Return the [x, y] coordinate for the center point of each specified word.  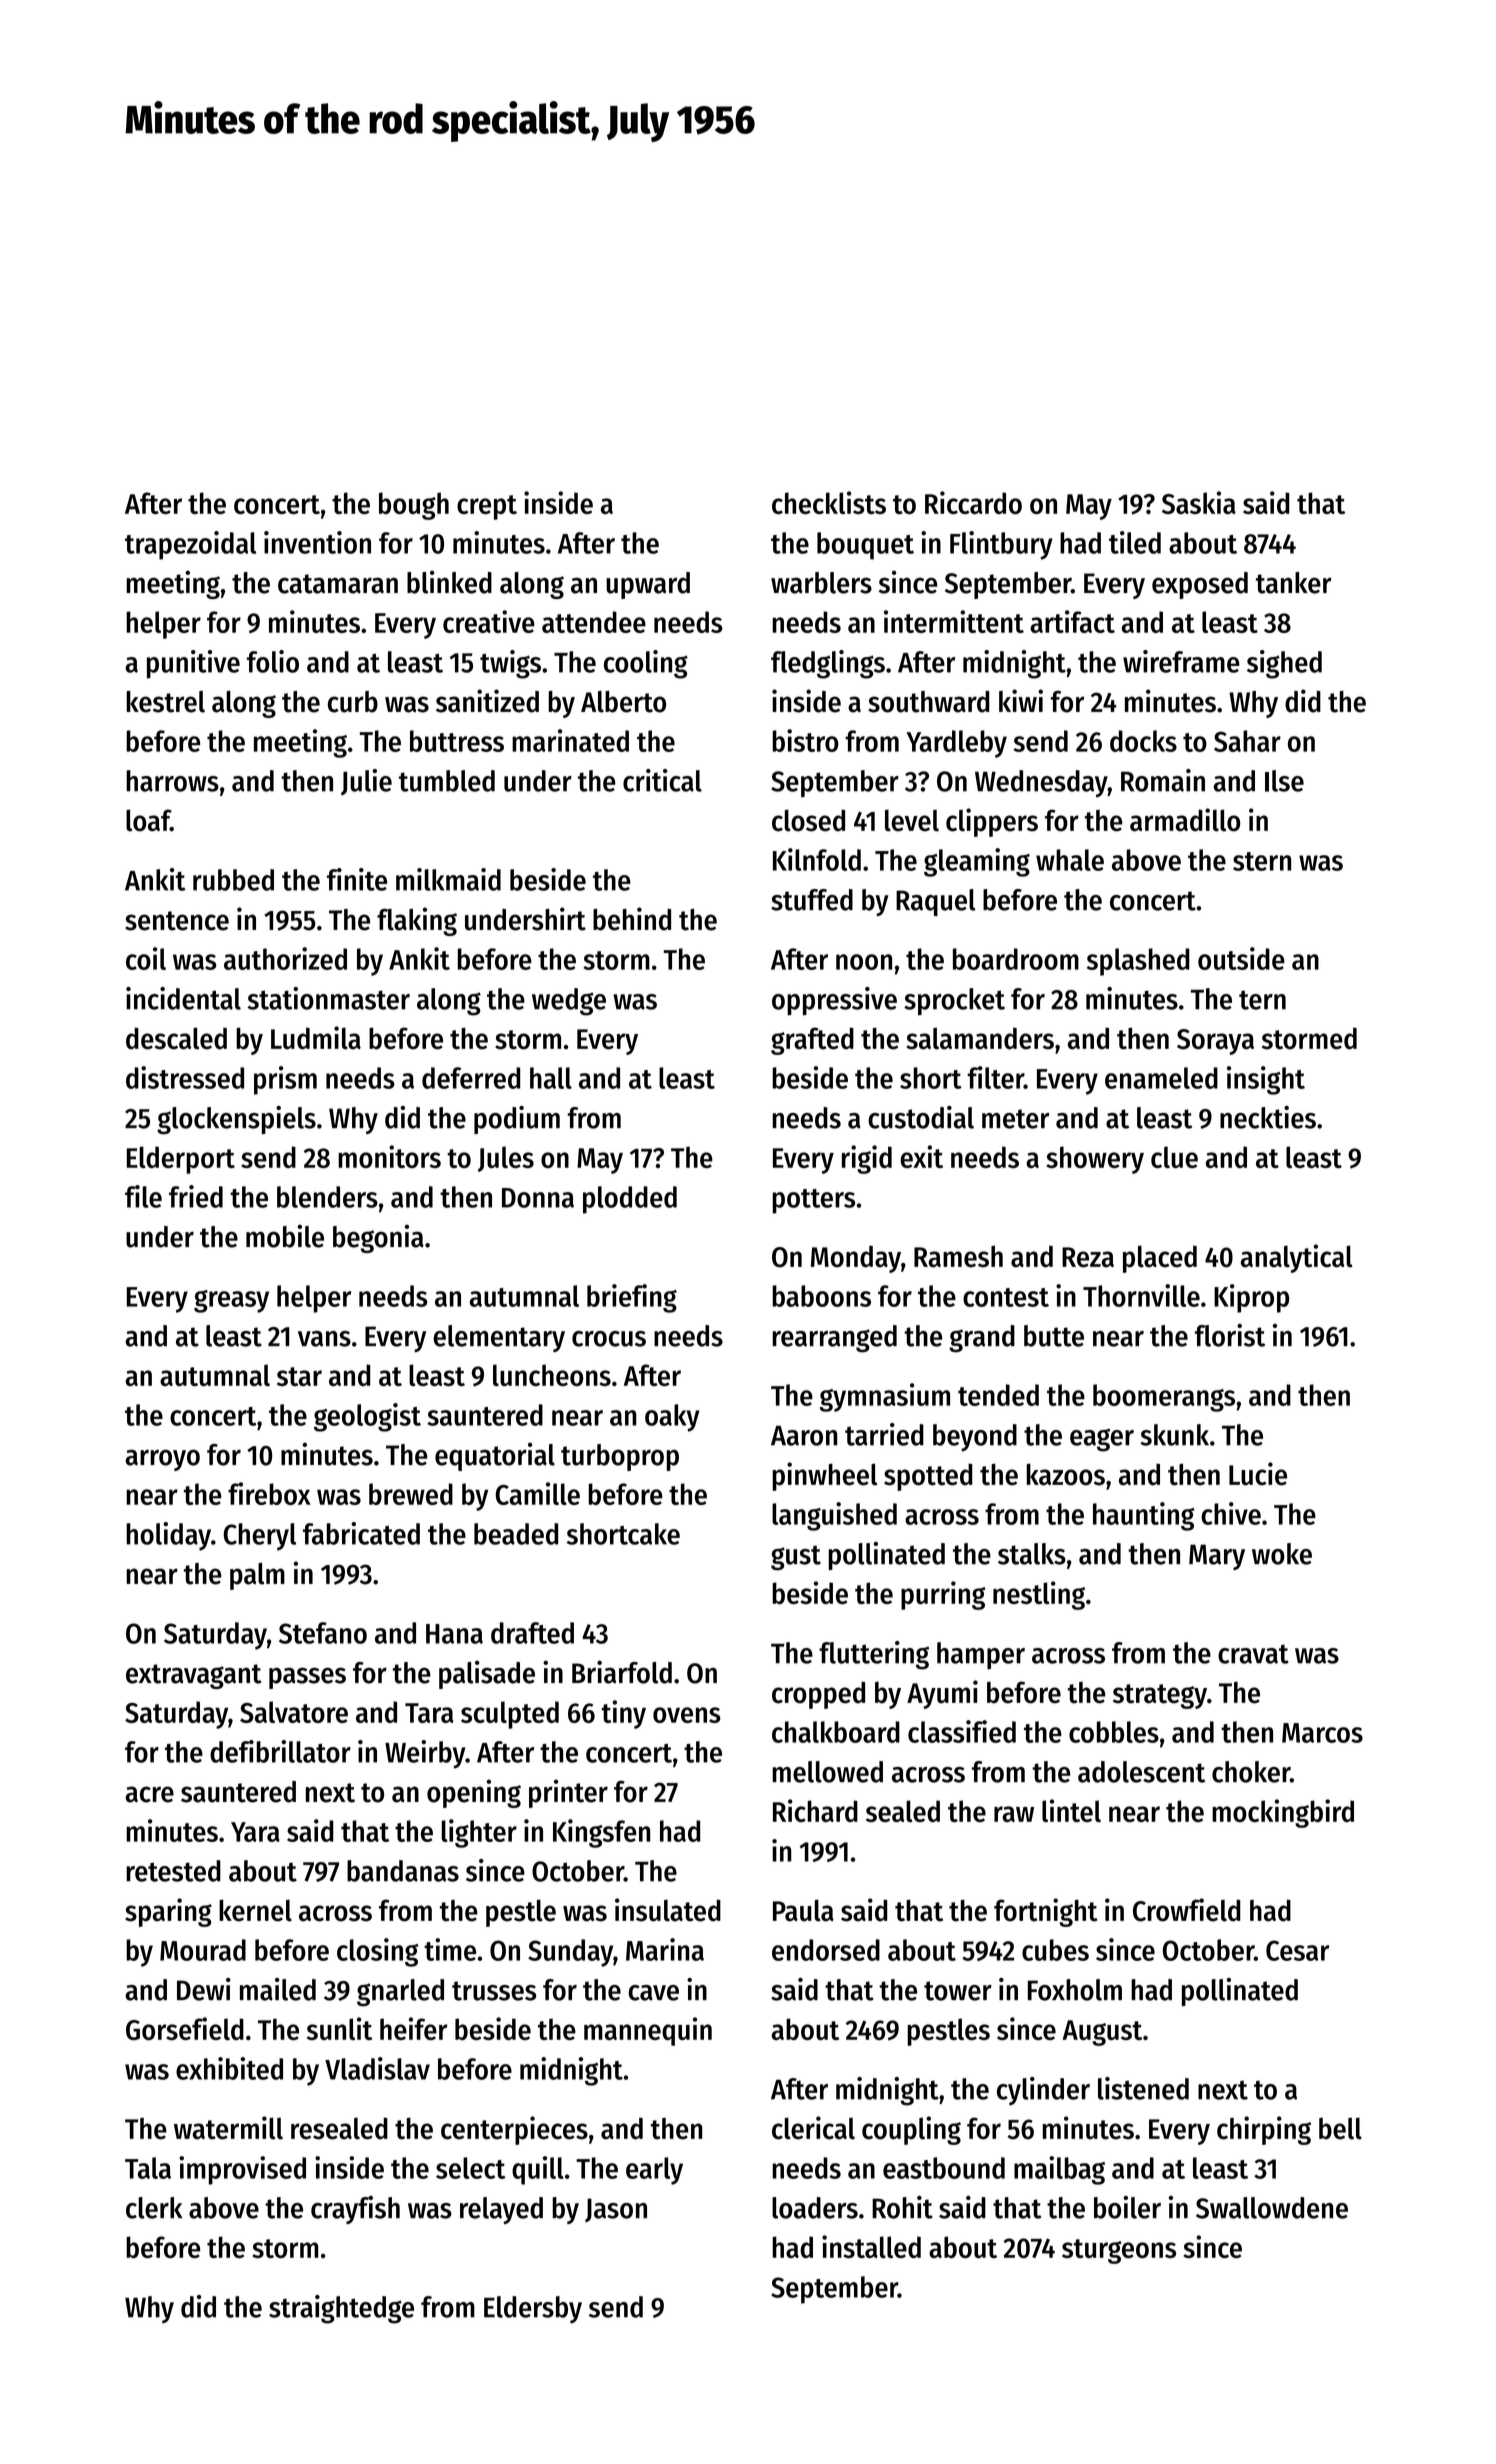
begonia [378, 1238]
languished [834, 1516]
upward [648, 585]
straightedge [341, 2309]
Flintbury [1001, 545]
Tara [429, 1713]
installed [871, 2246]
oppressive [834, 1001]
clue [1174, 1157]
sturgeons [1119, 2251]
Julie [366, 782]
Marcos [1322, 1733]
